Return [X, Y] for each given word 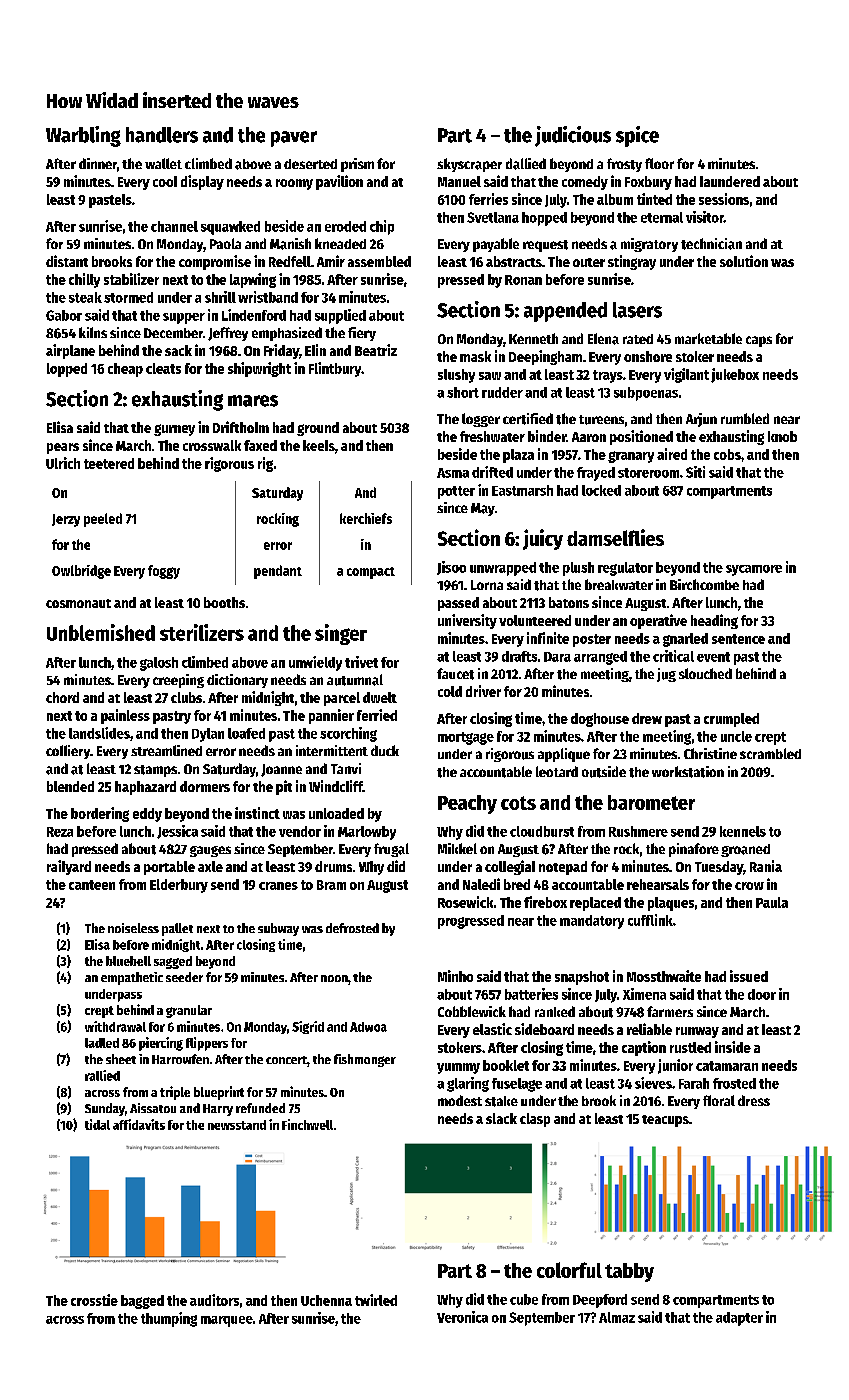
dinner [98, 163]
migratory [649, 245]
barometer [651, 802]
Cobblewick [472, 1011]
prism [357, 165]
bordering [100, 814]
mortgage [466, 738]
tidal [97, 1124]
